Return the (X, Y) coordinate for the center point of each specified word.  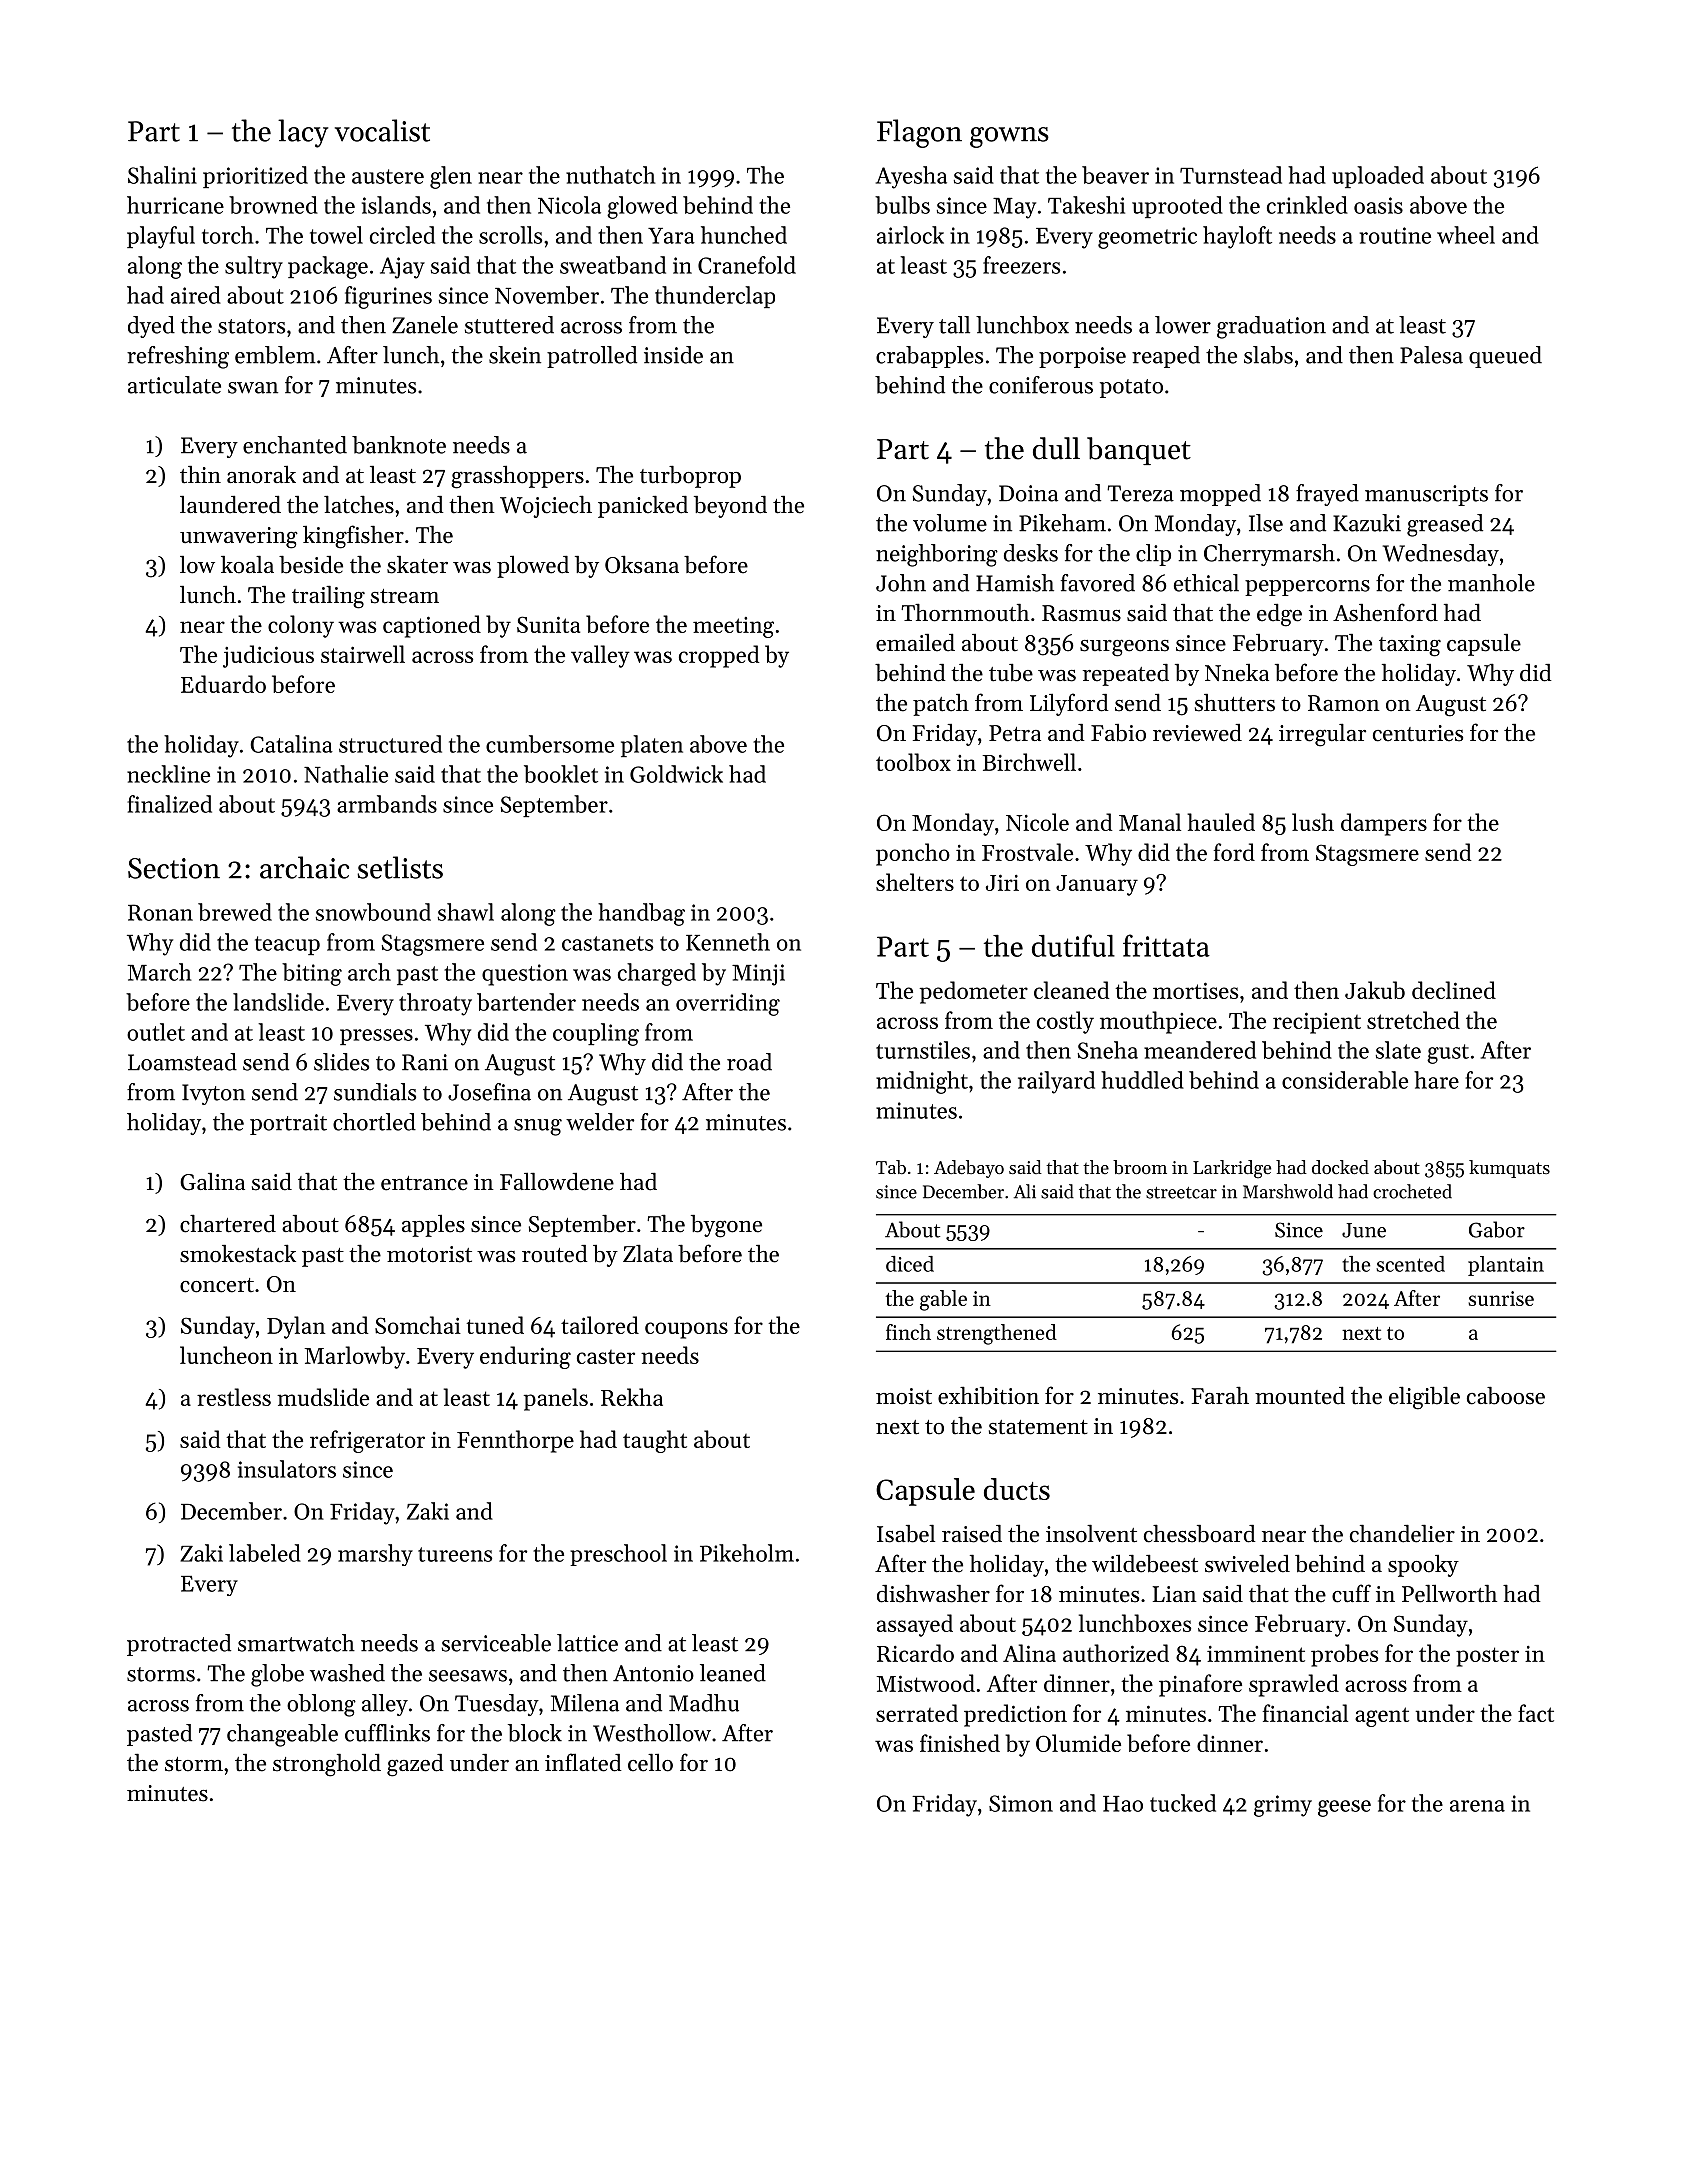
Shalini (162, 175)
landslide (278, 1002)
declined (1454, 990)
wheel (1466, 235)
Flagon (919, 133)
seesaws (468, 1676)
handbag (641, 914)
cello (650, 1762)
